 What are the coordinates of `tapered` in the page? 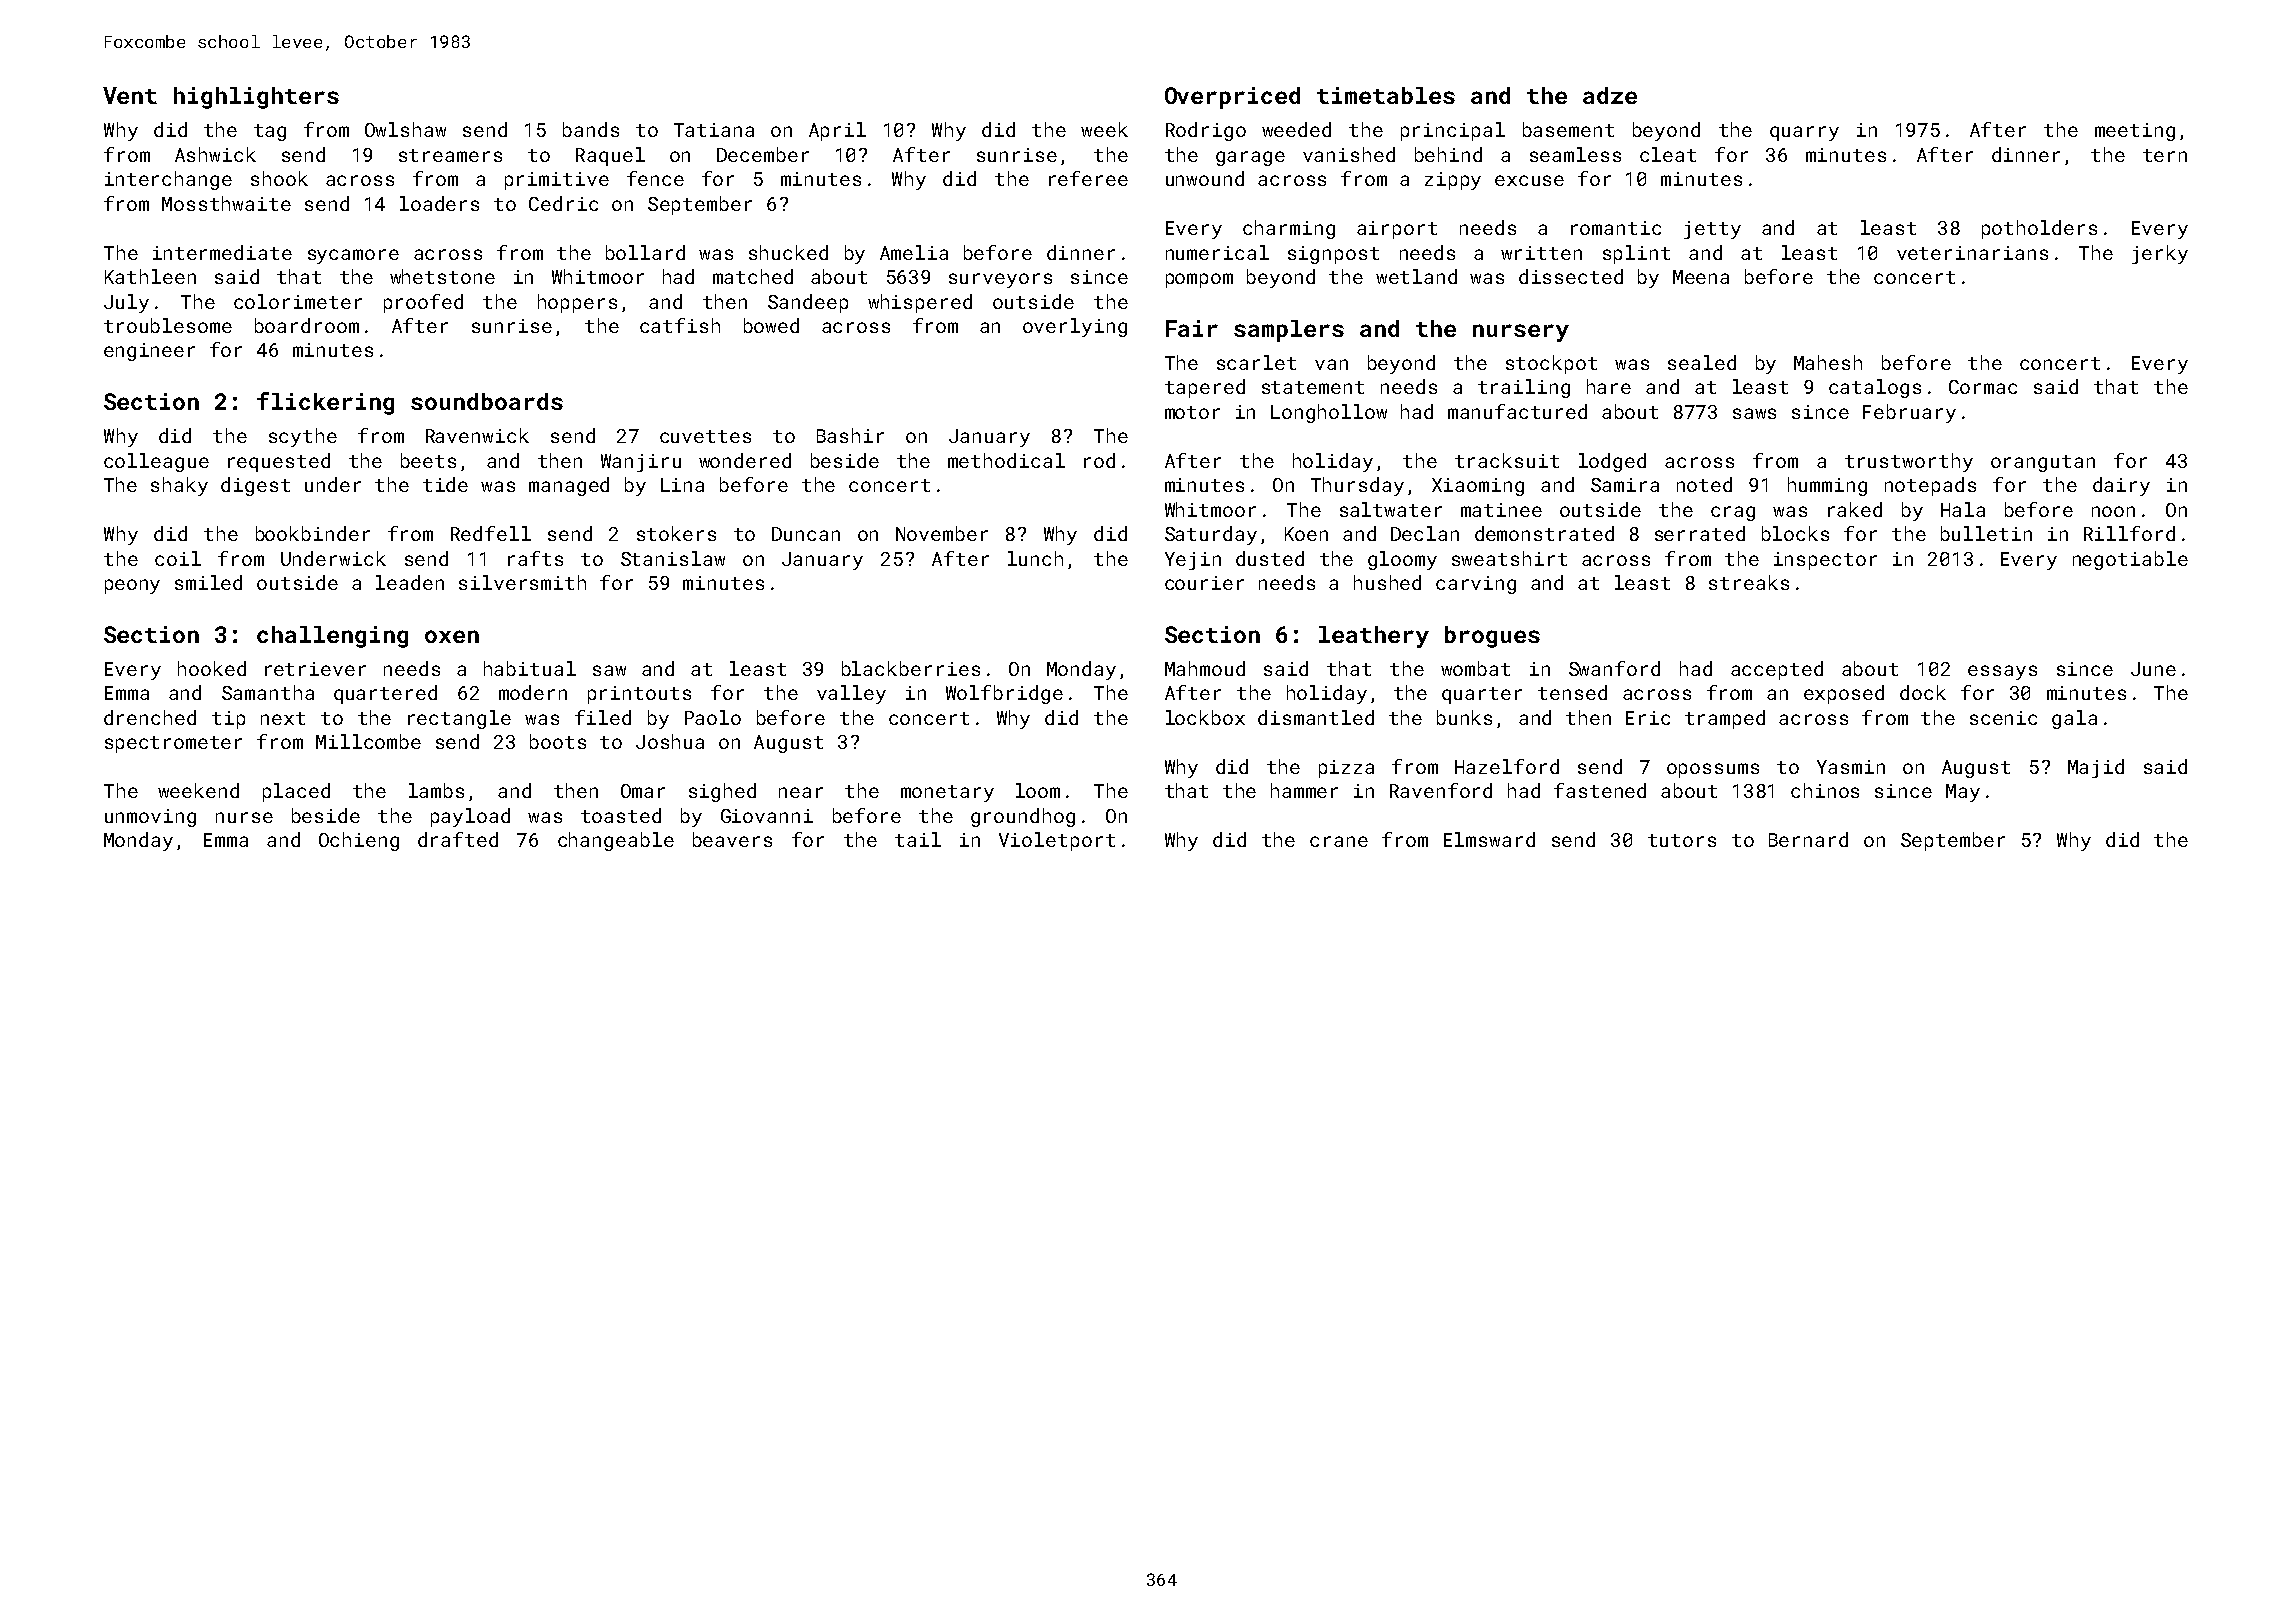 It's located at (1205, 388).
